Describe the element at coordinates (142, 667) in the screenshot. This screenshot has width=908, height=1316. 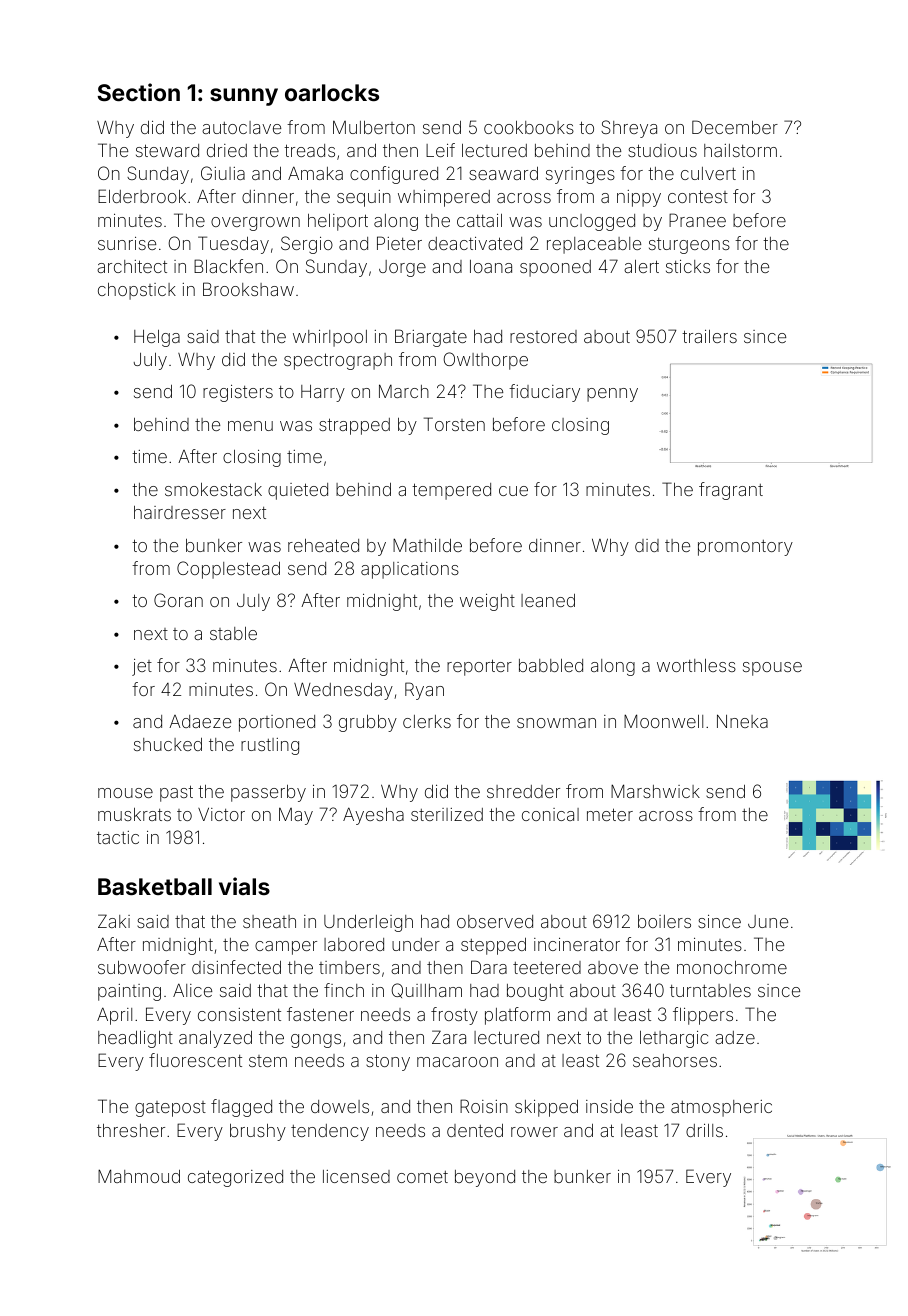
I see `jet` at that location.
